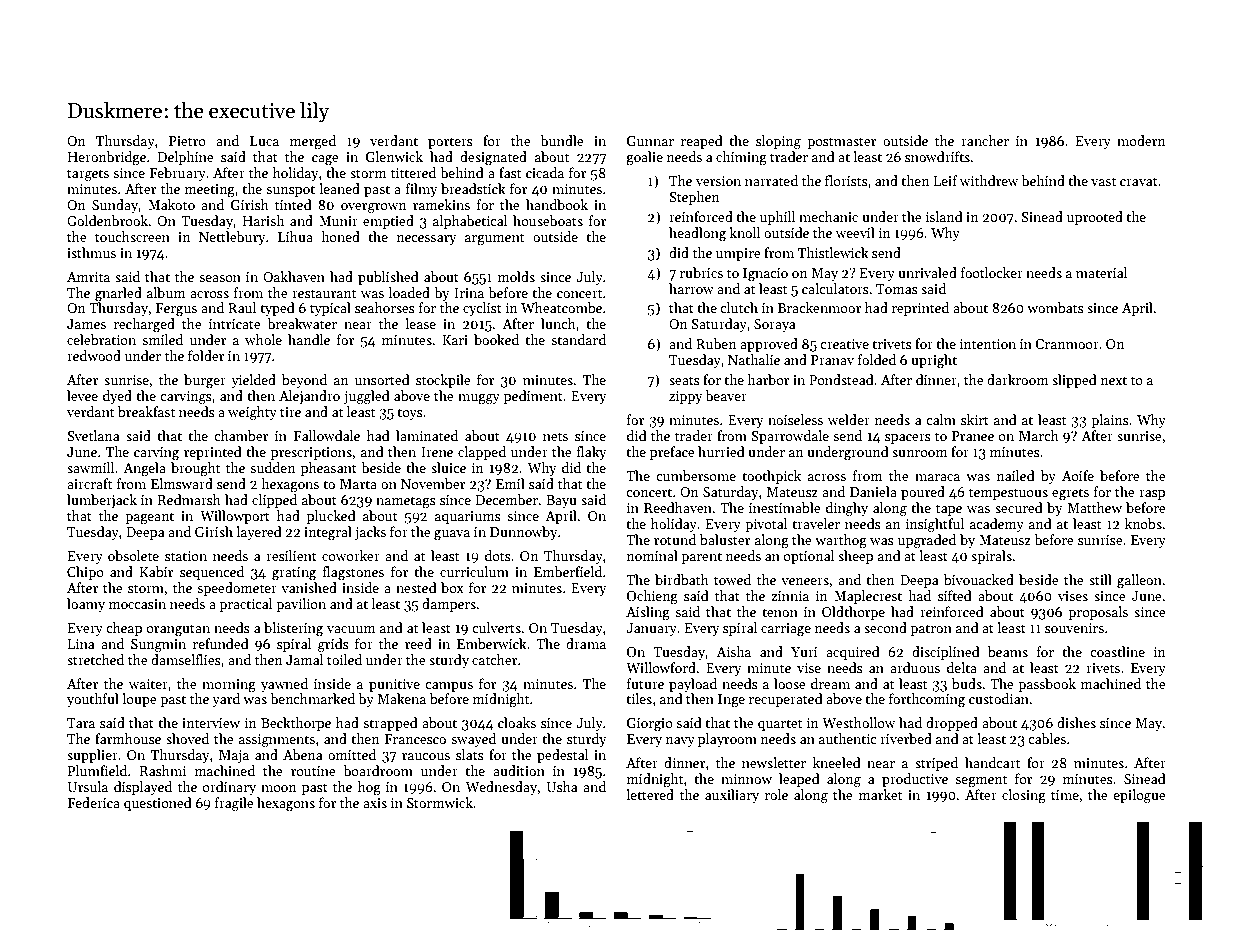 The height and width of the screenshot is (952, 1233). I want to click on jacks, so click(370, 533).
